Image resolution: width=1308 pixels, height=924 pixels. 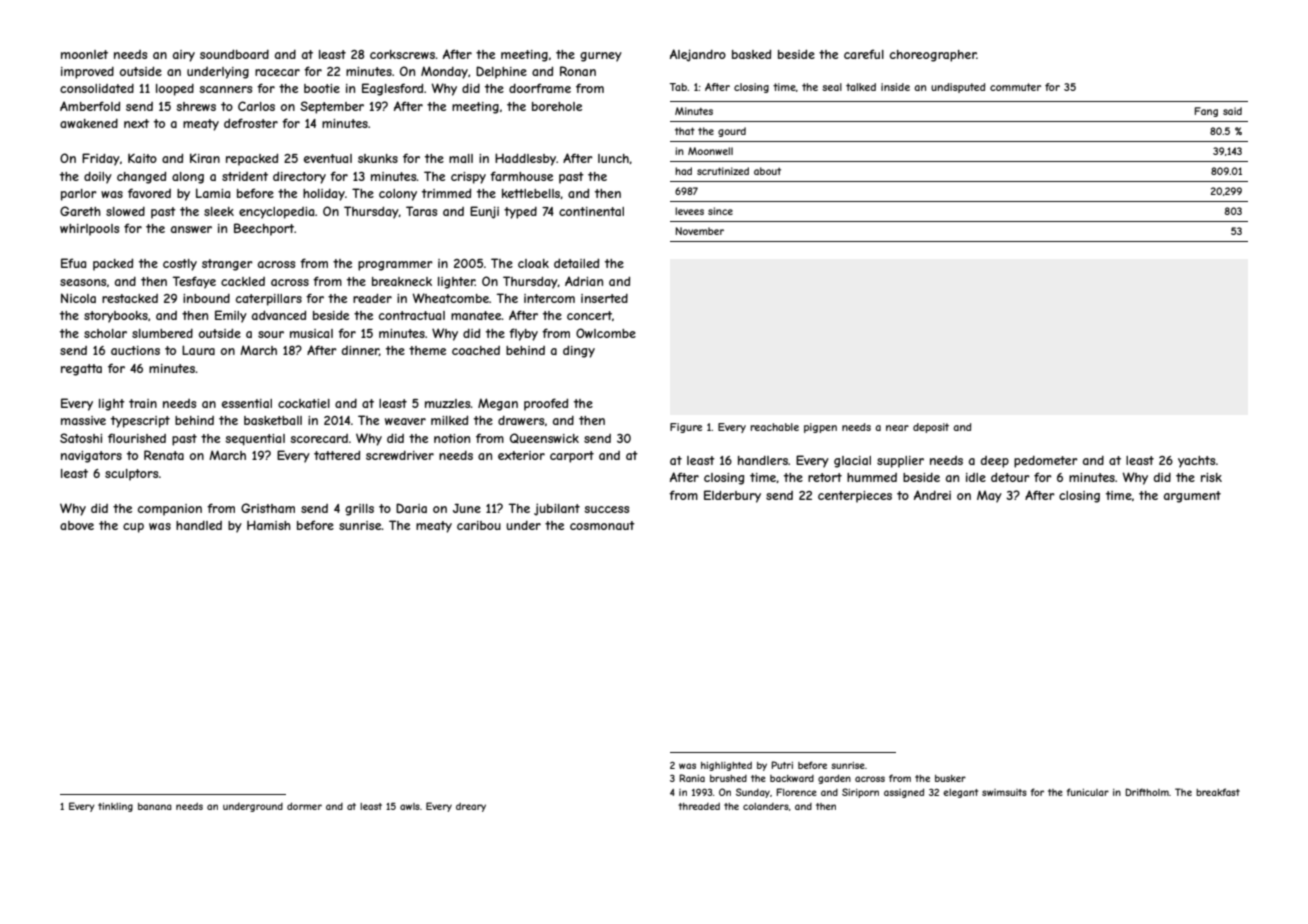 What do you see at coordinates (606, 333) in the image?
I see `Owlcombe` at bounding box center [606, 333].
